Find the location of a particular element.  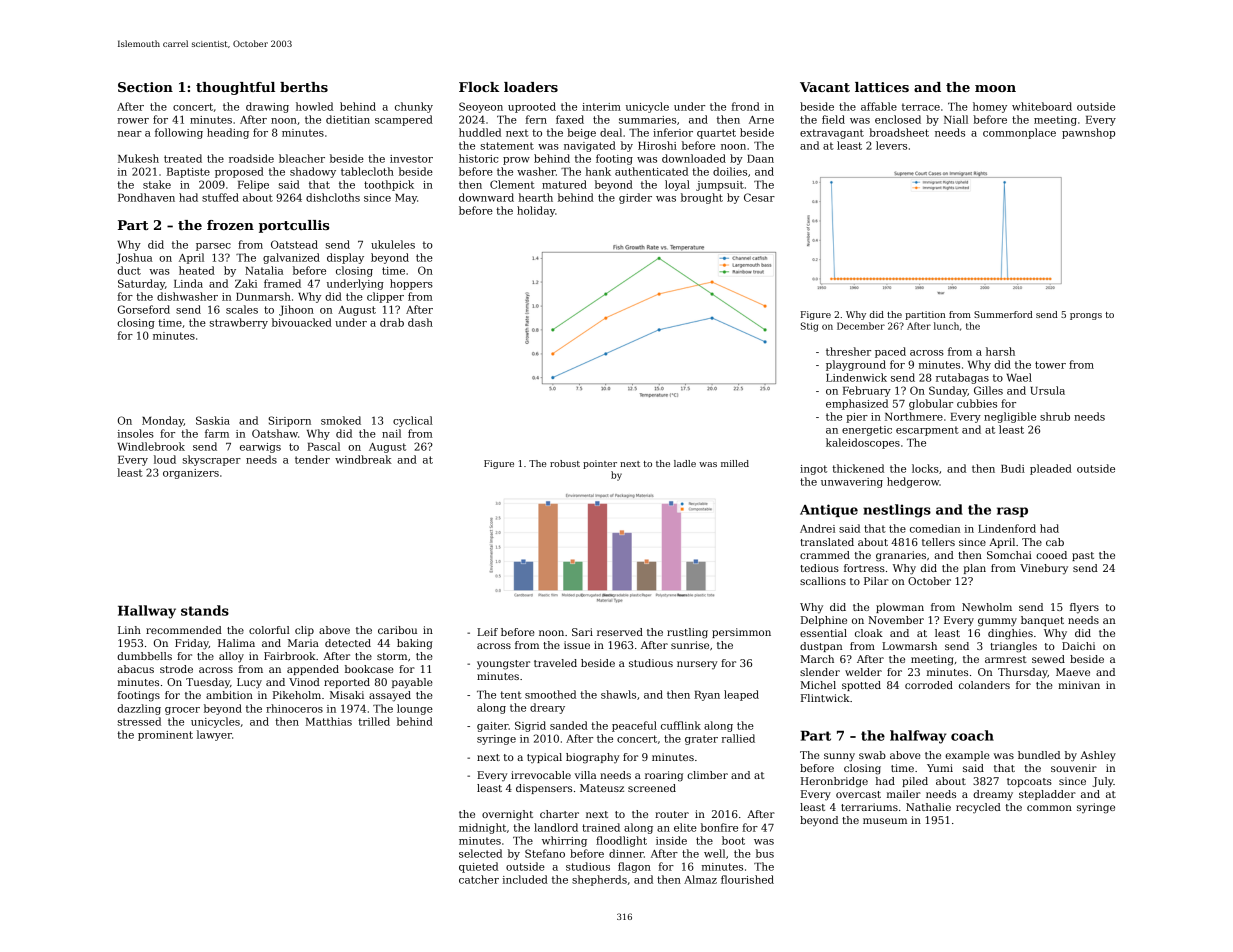

loaders is located at coordinates (531, 87).
